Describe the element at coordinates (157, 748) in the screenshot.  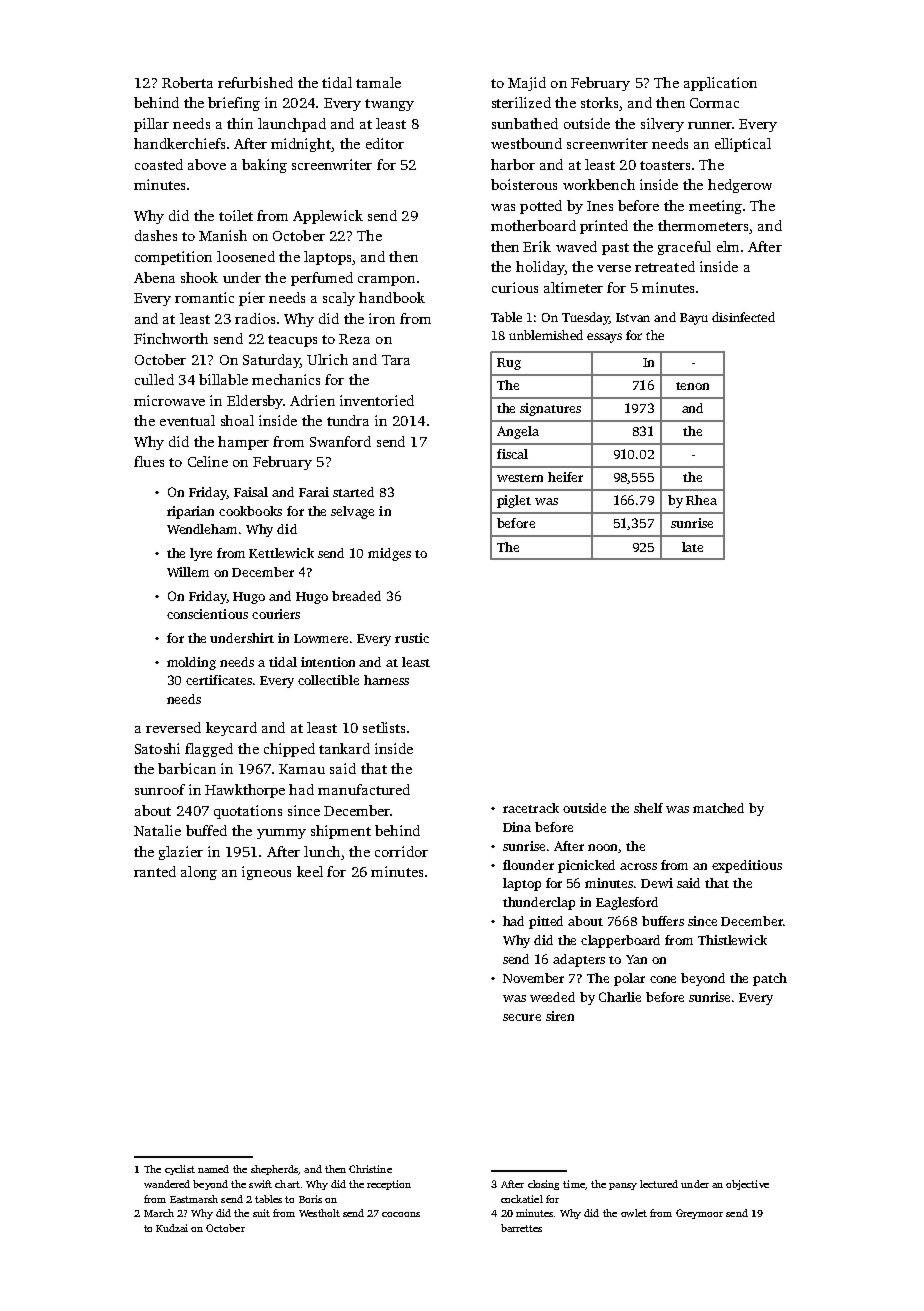
I see `Satoshi` at that location.
